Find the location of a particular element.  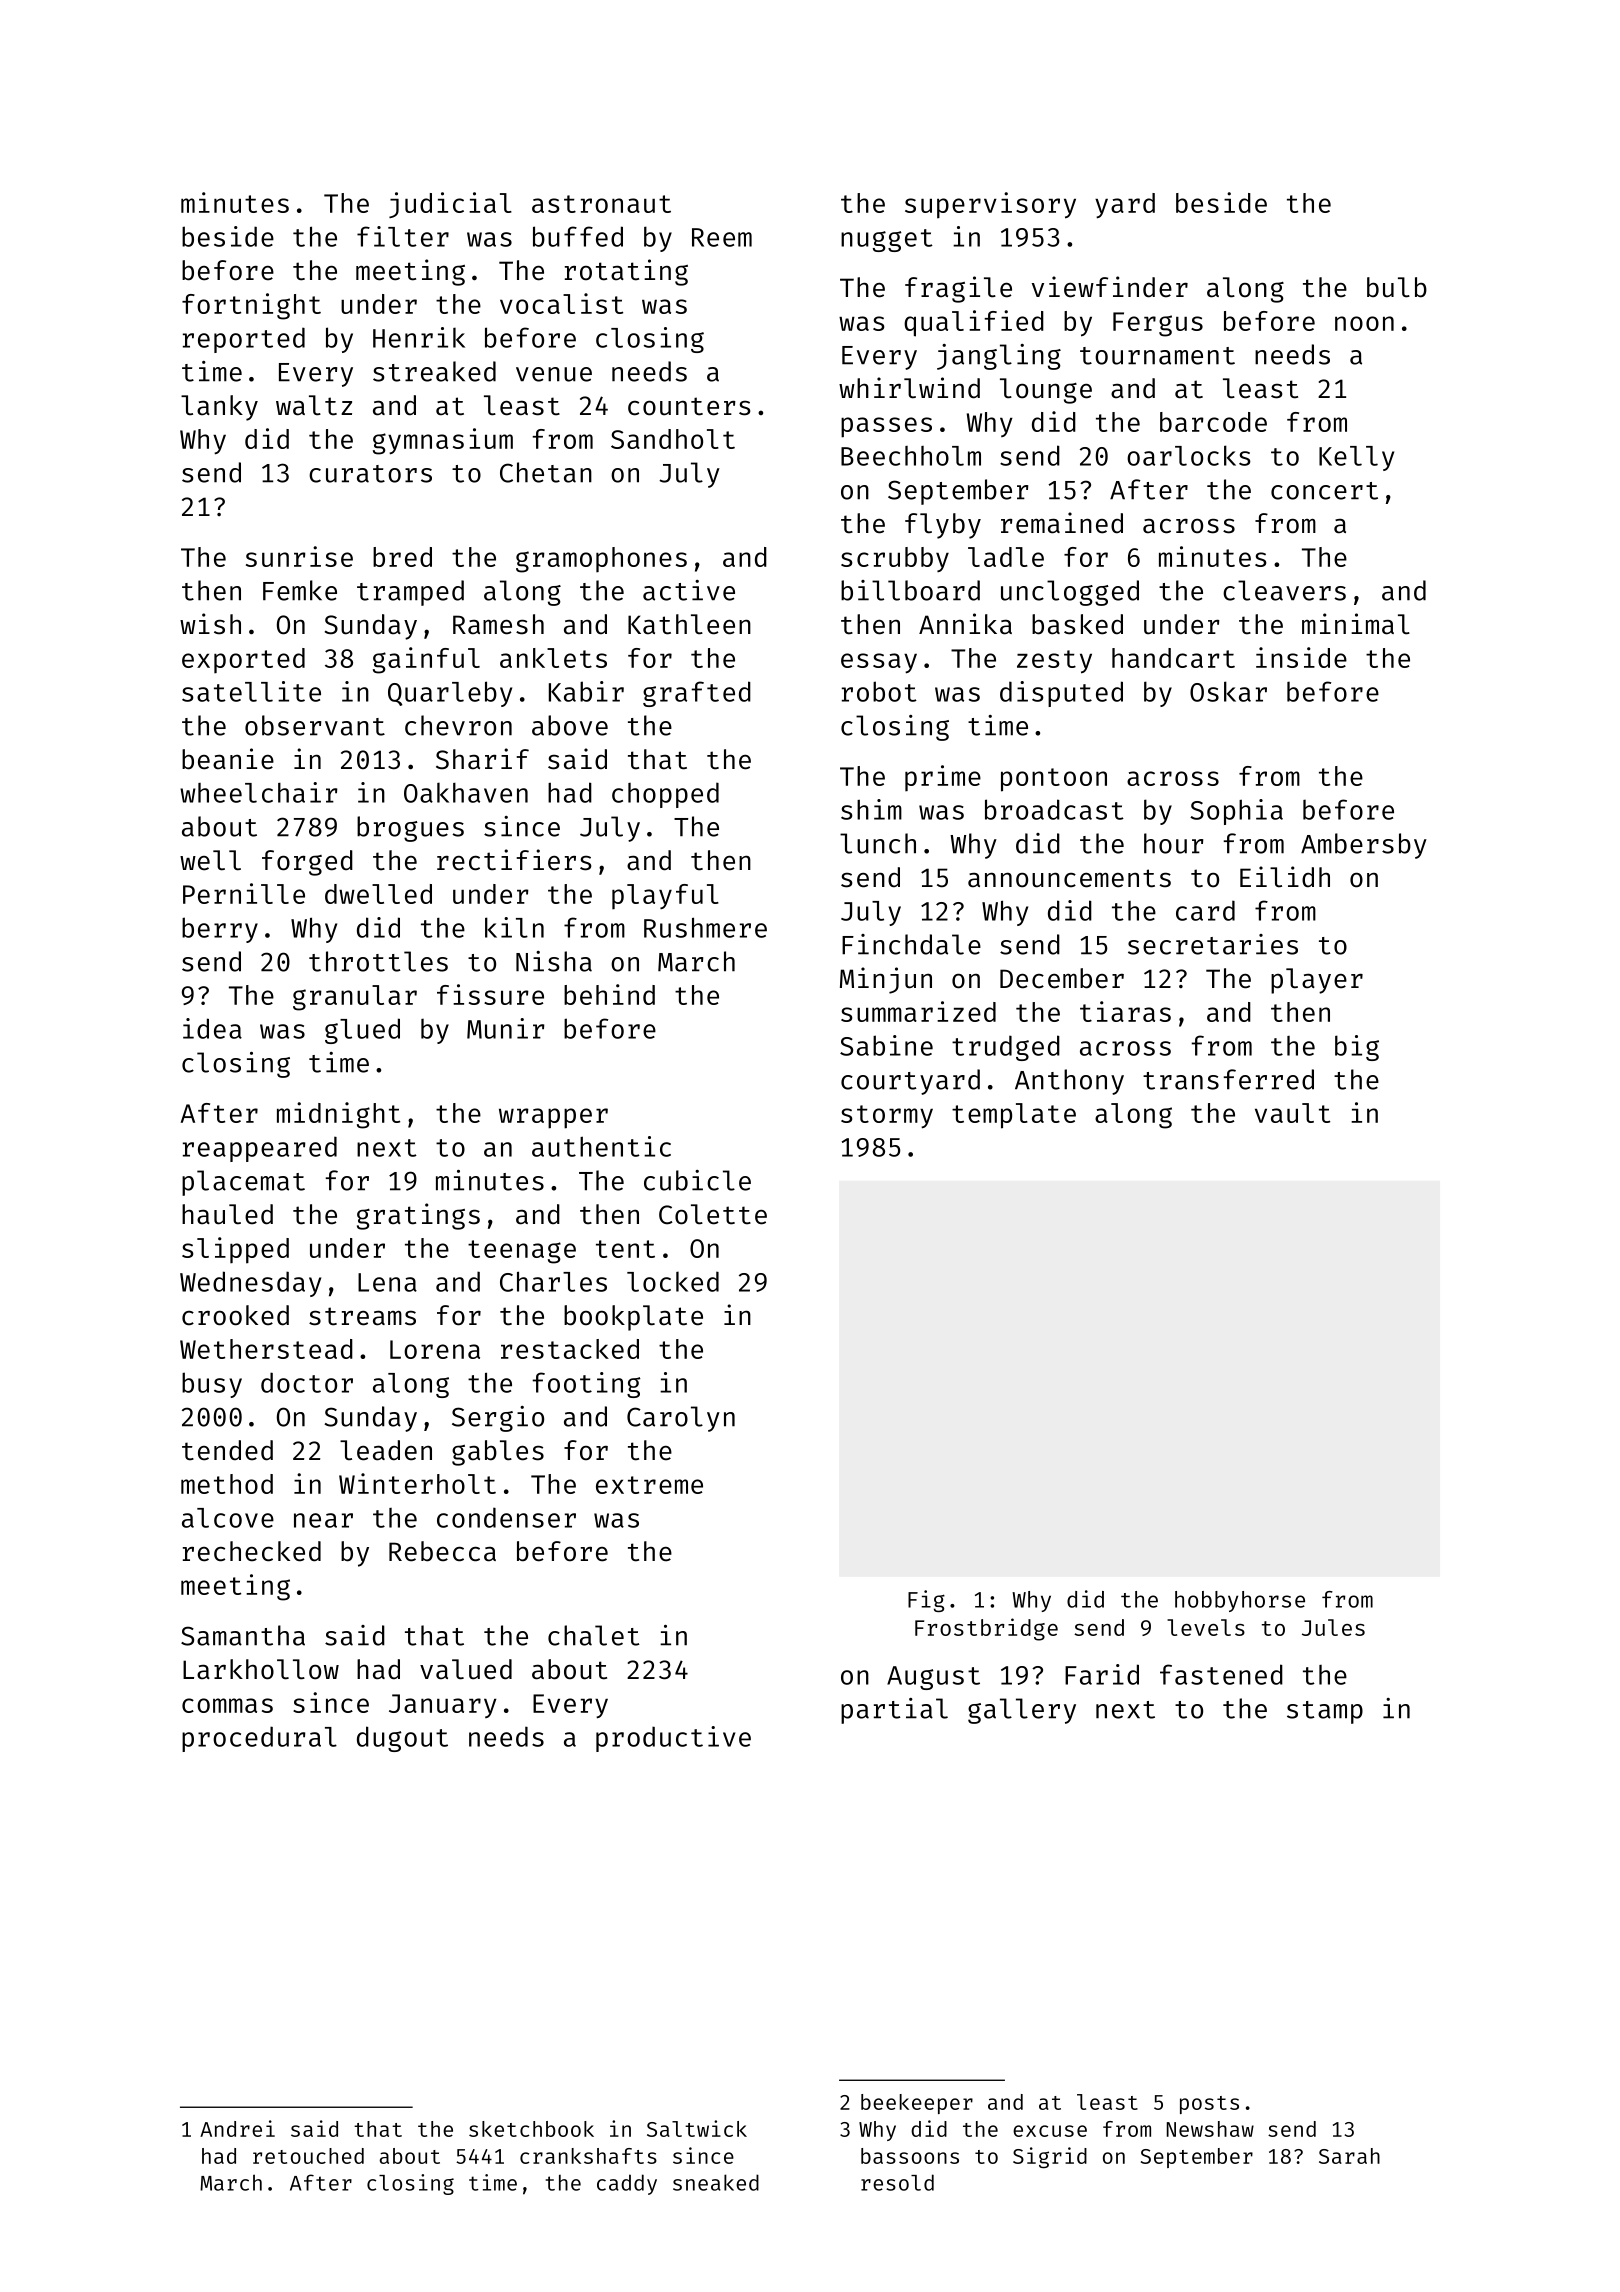

gainful is located at coordinates (426, 660).
